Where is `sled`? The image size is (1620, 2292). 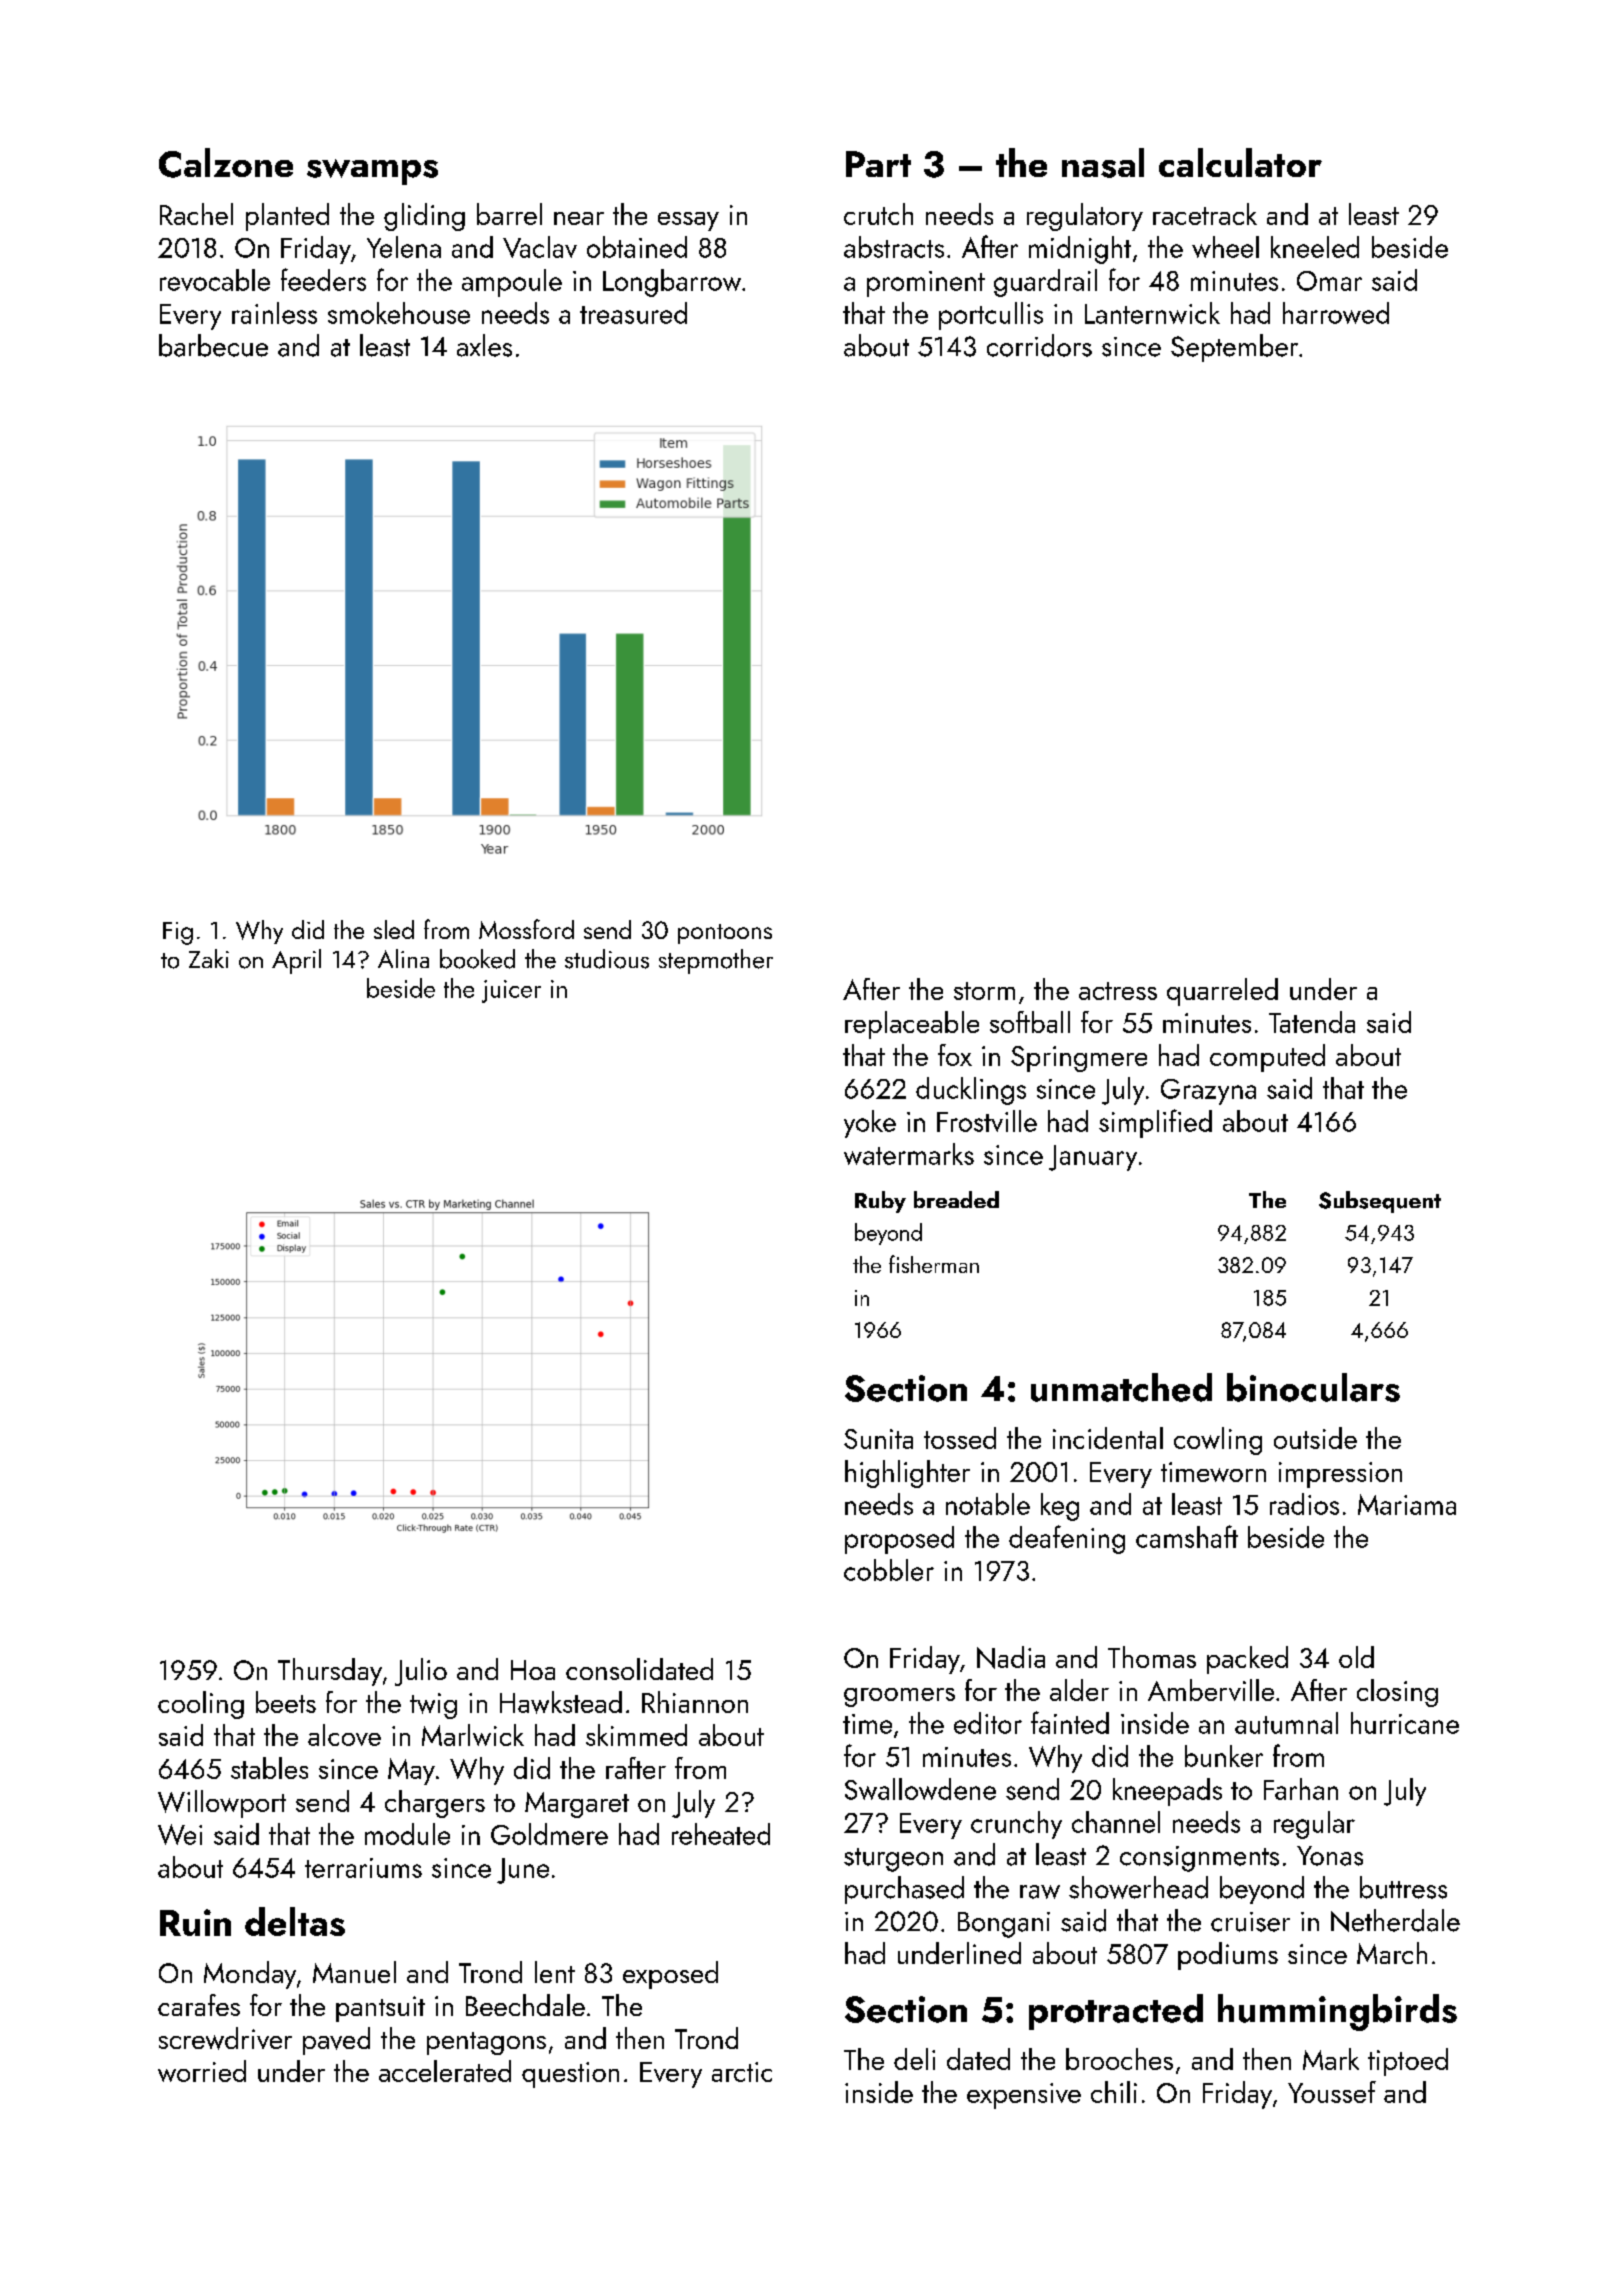
sled is located at coordinates (394, 929).
